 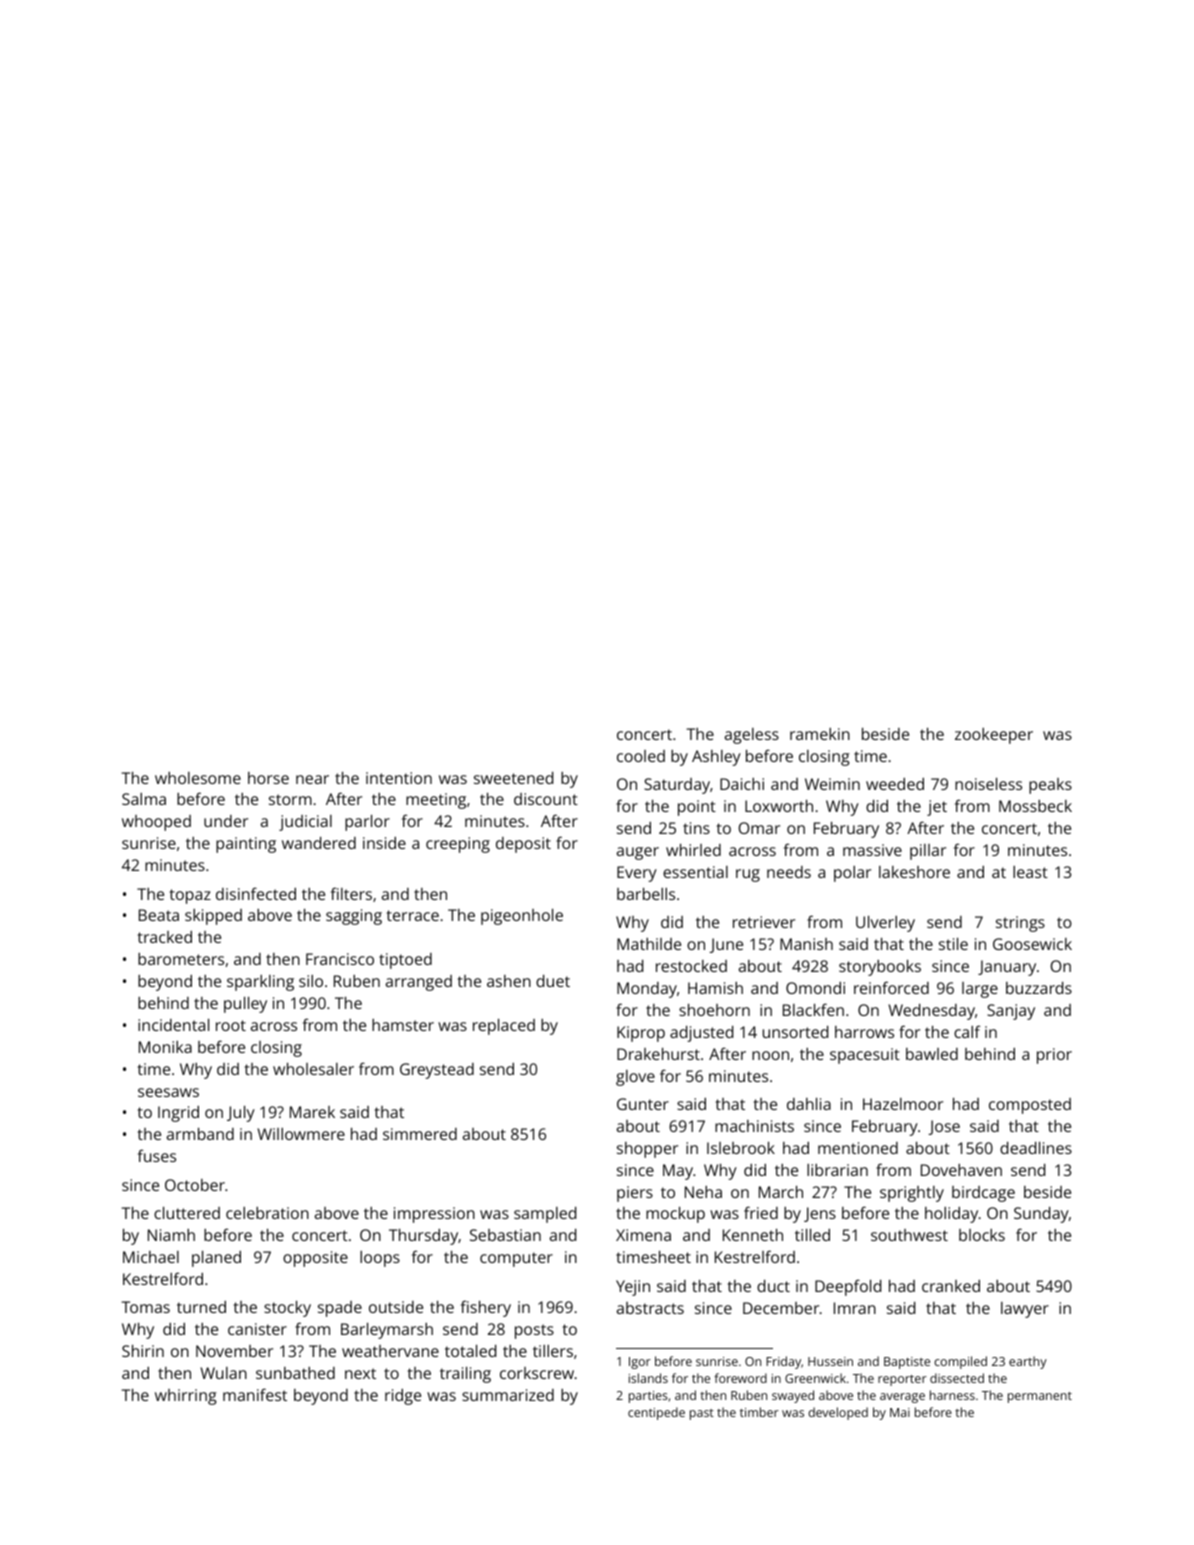 What do you see at coordinates (1054, 1056) in the page?
I see `prior` at bounding box center [1054, 1056].
